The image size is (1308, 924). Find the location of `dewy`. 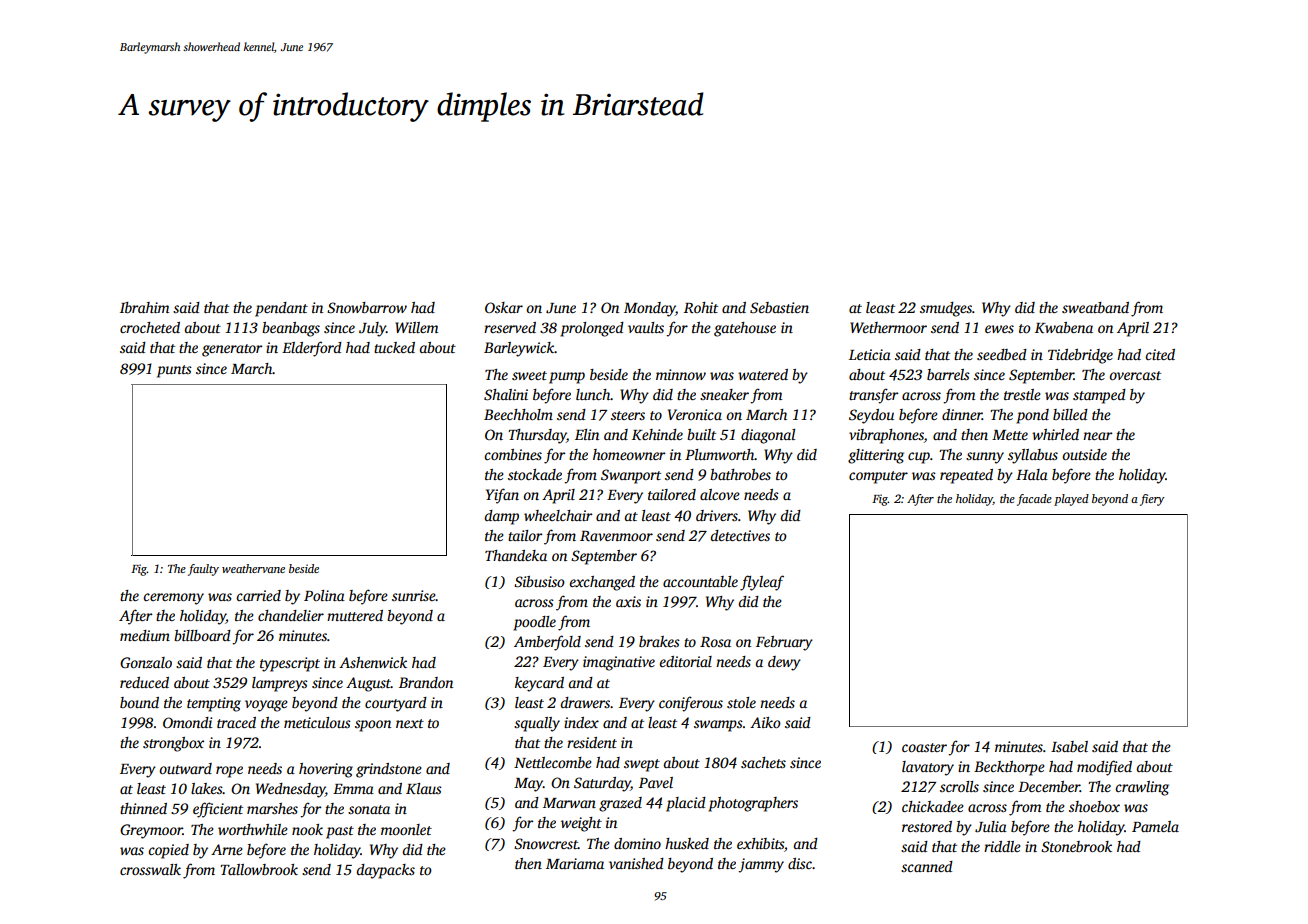

dewy is located at coordinates (784, 663).
